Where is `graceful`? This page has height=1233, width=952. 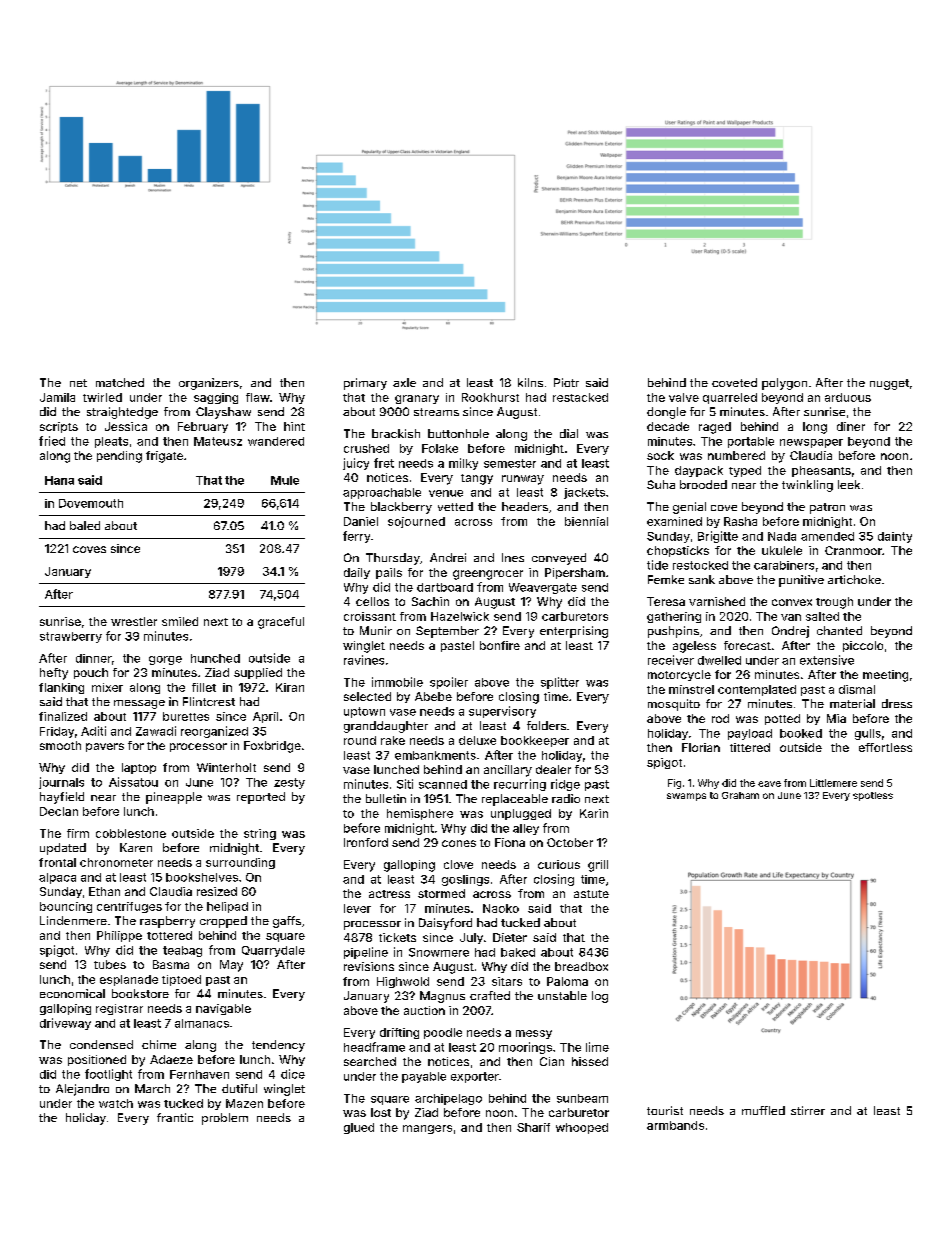
graceful is located at coordinates (281, 623).
